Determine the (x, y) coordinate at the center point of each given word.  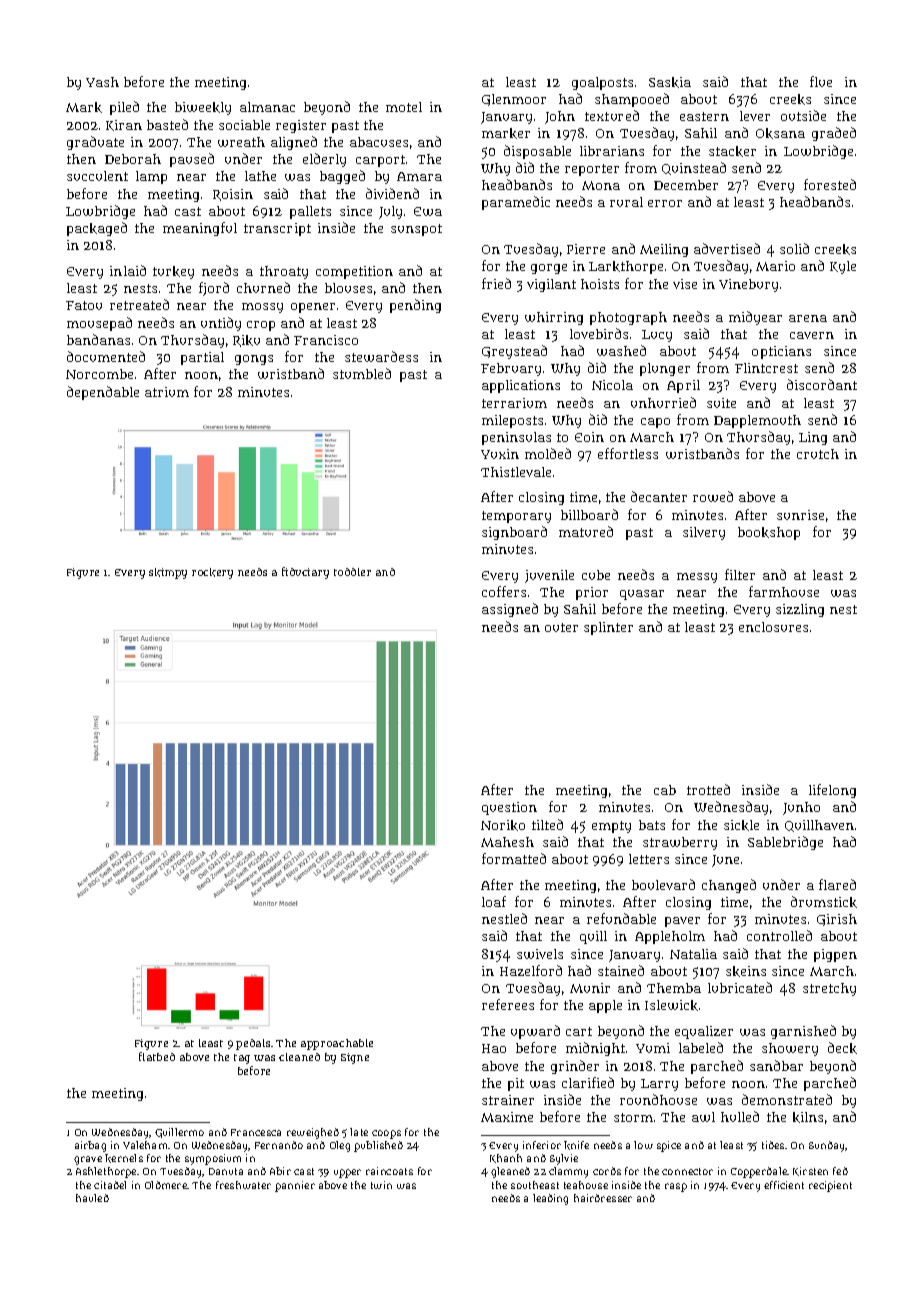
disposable (537, 152)
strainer (508, 1100)
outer (561, 627)
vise (685, 284)
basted (167, 124)
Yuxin (500, 454)
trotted (708, 789)
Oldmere (166, 1185)
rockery (212, 573)
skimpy (168, 573)
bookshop (769, 533)
